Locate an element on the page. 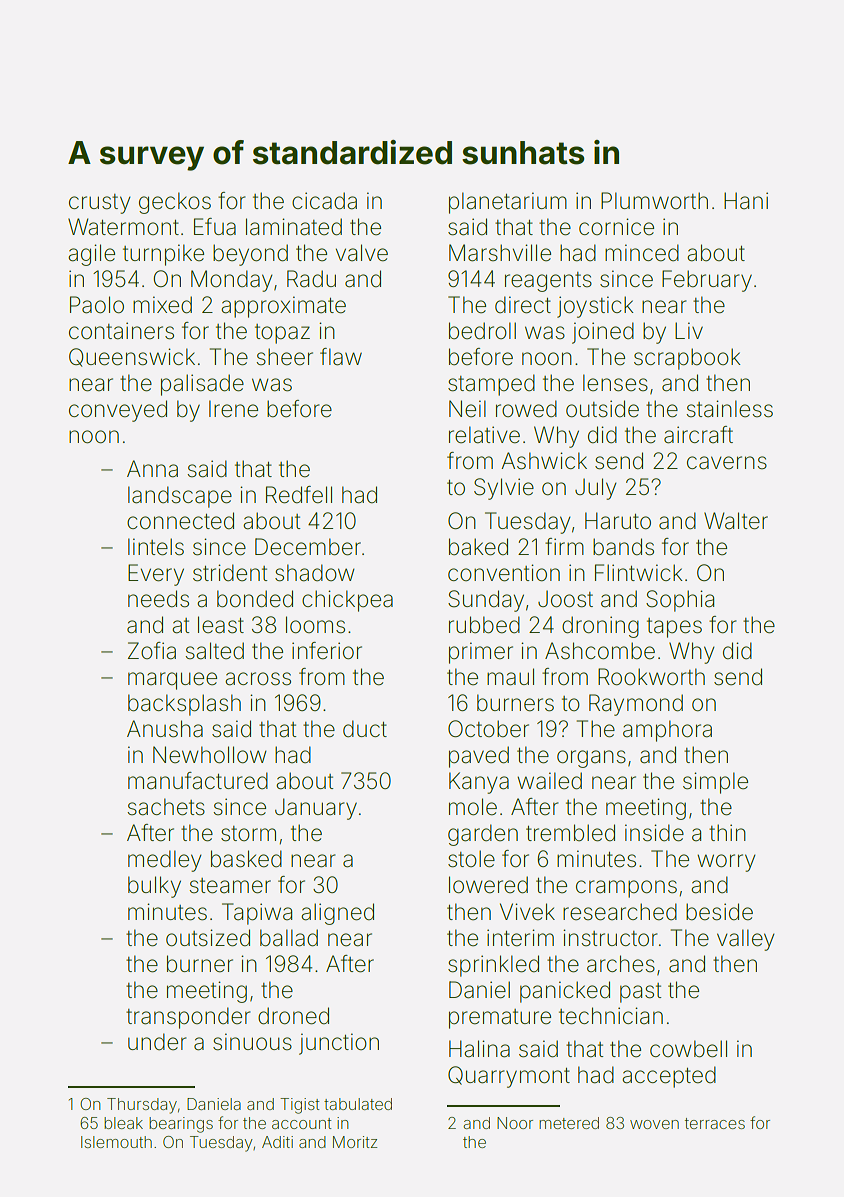  stamped is located at coordinates (491, 385).
